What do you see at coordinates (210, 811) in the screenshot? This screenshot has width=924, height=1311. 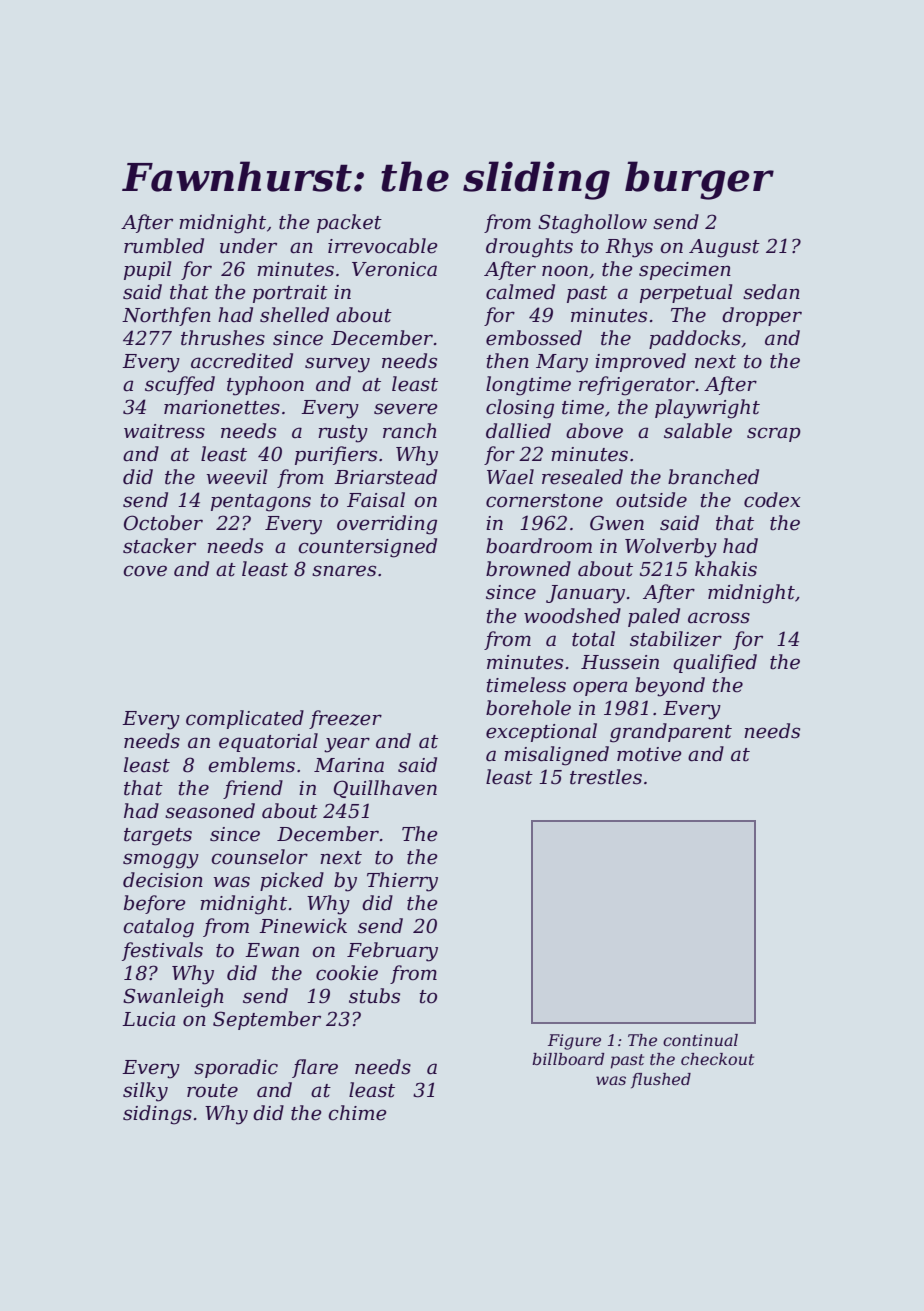 I see `seasoned` at bounding box center [210, 811].
